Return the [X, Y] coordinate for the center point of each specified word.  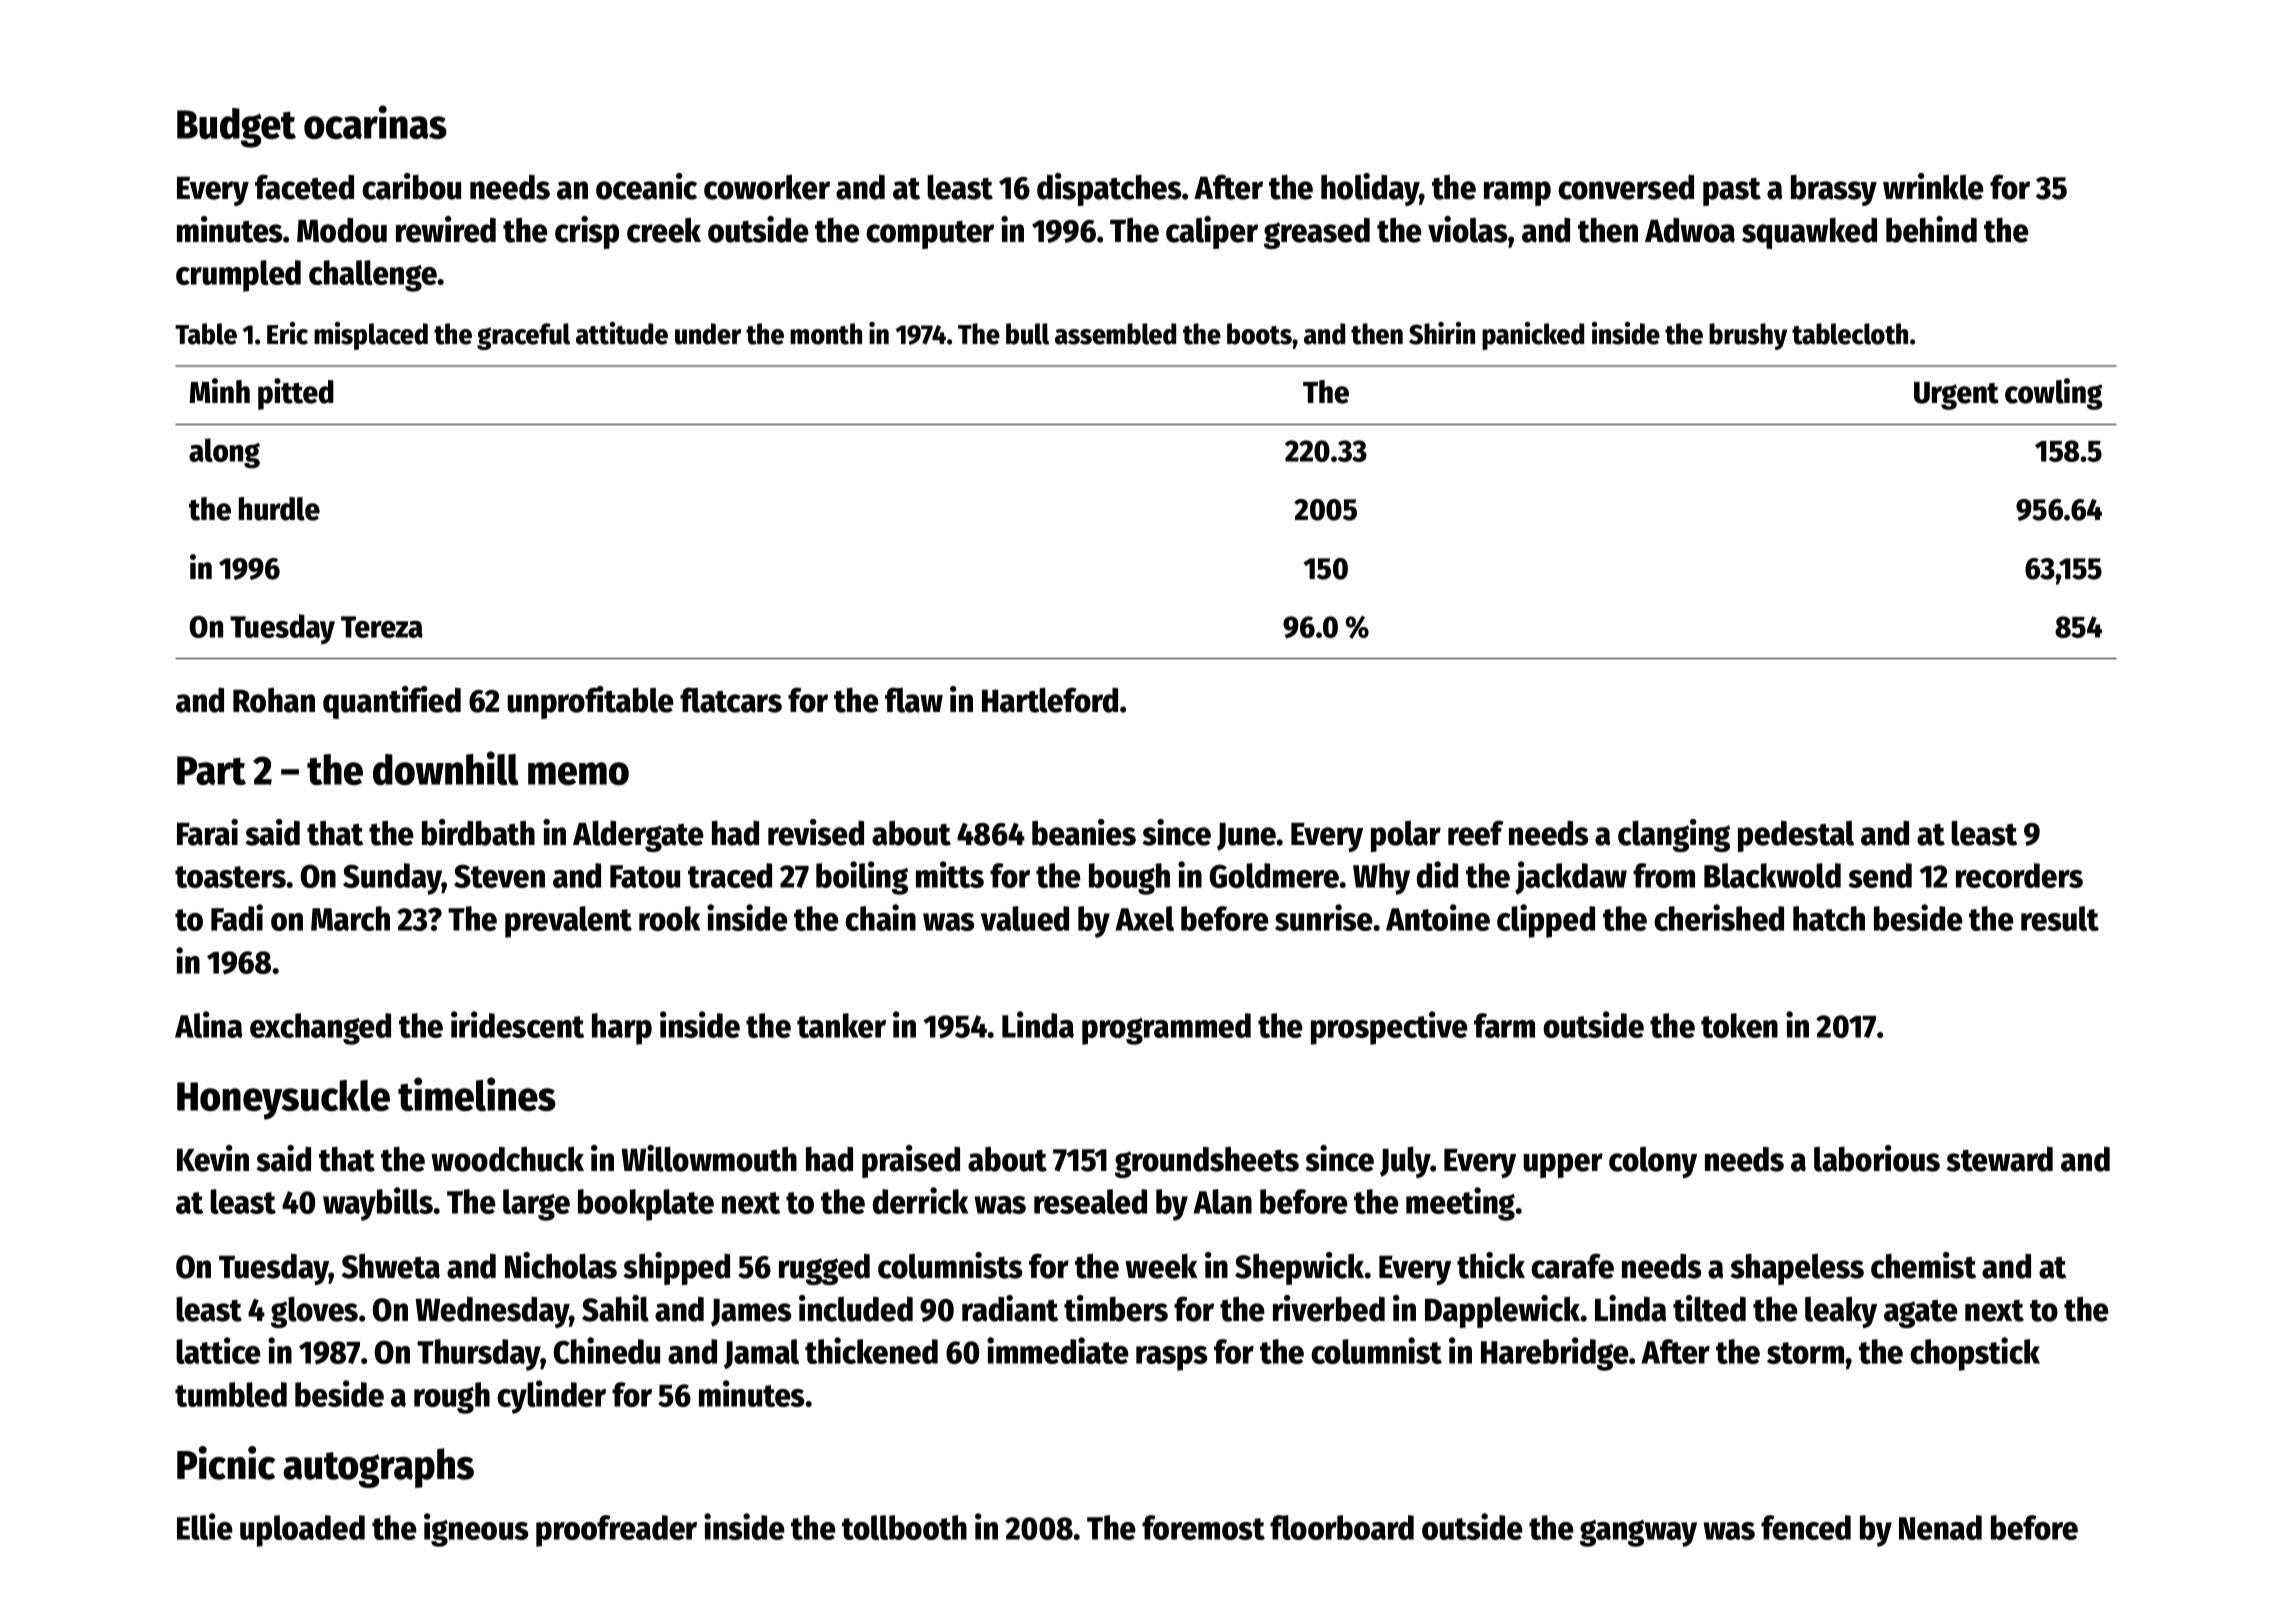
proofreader [616, 1531]
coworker [767, 187]
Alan [1222, 1201]
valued [1025, 918]
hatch [1829, 918]
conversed [1626, 187]
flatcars [731, 700]
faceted [304, 187]
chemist [1923, 1265]
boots [1259, 334]
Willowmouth [709, 1158]
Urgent [1956, 396]
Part [211, 770]
